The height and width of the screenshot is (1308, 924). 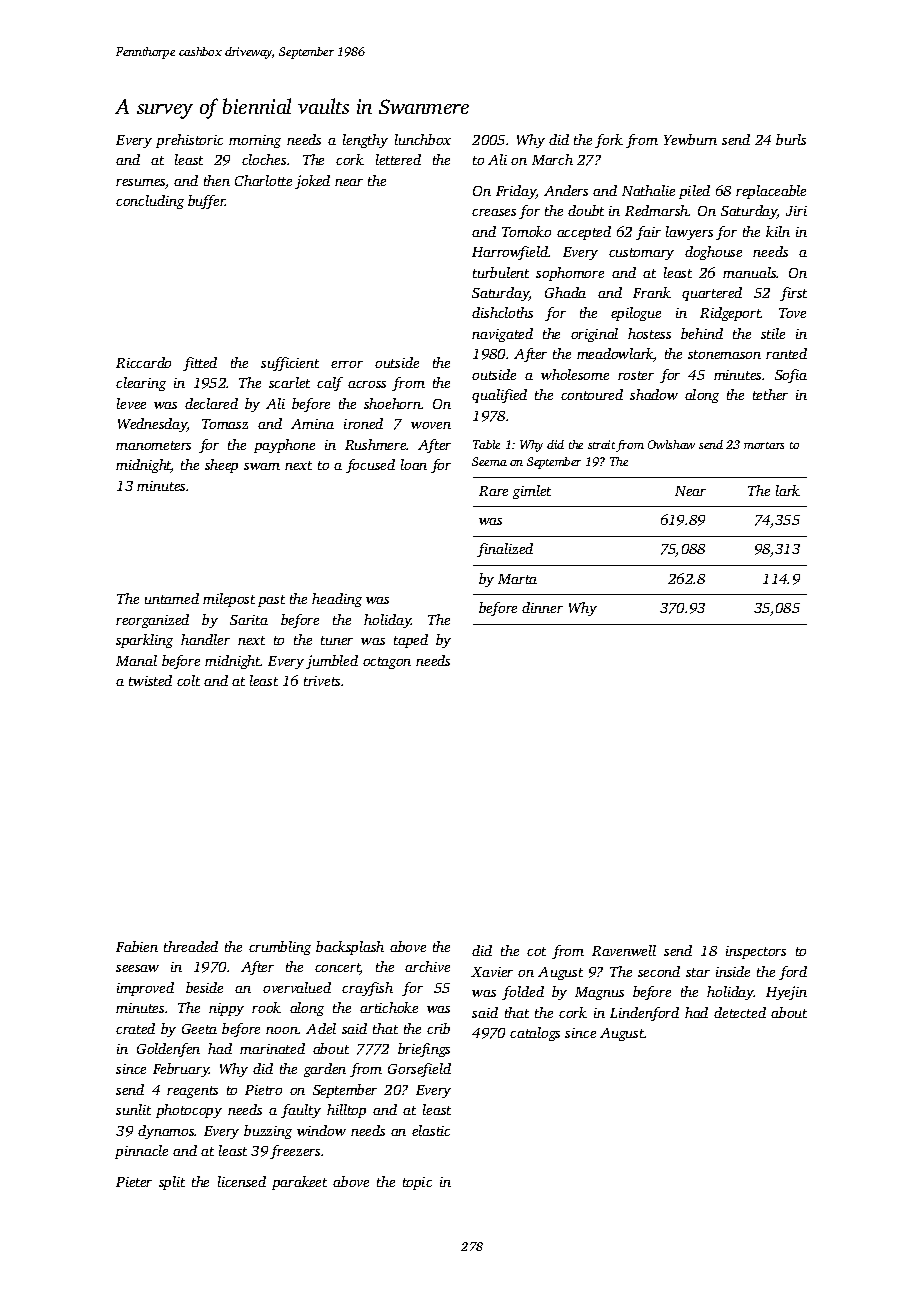 What do you see at coordinates (535, 1034) in the screenshot?
I see `catalogs` at bounding box center [535, 1034].
